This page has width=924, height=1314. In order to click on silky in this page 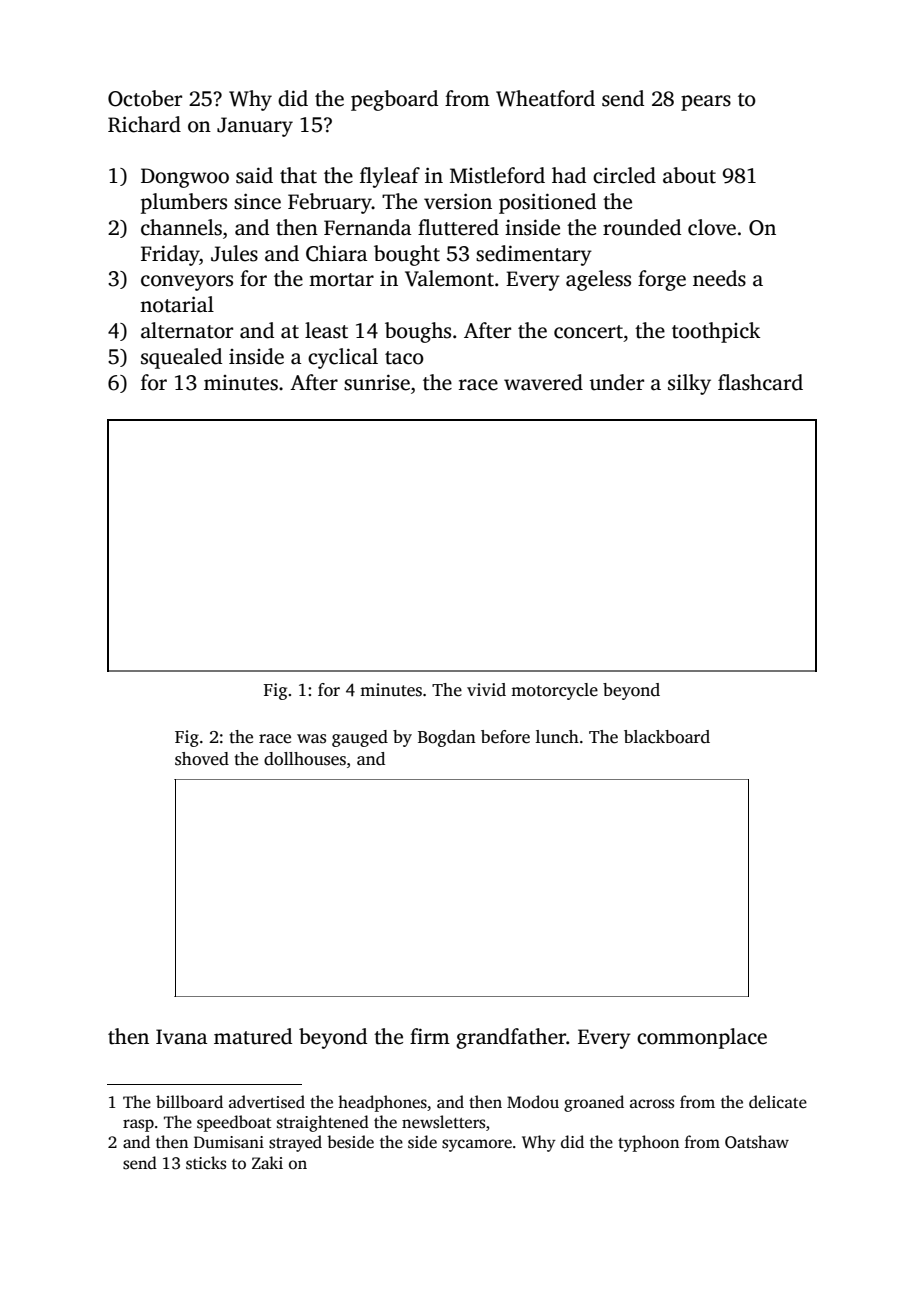, I will do `click(689, 384)`.
